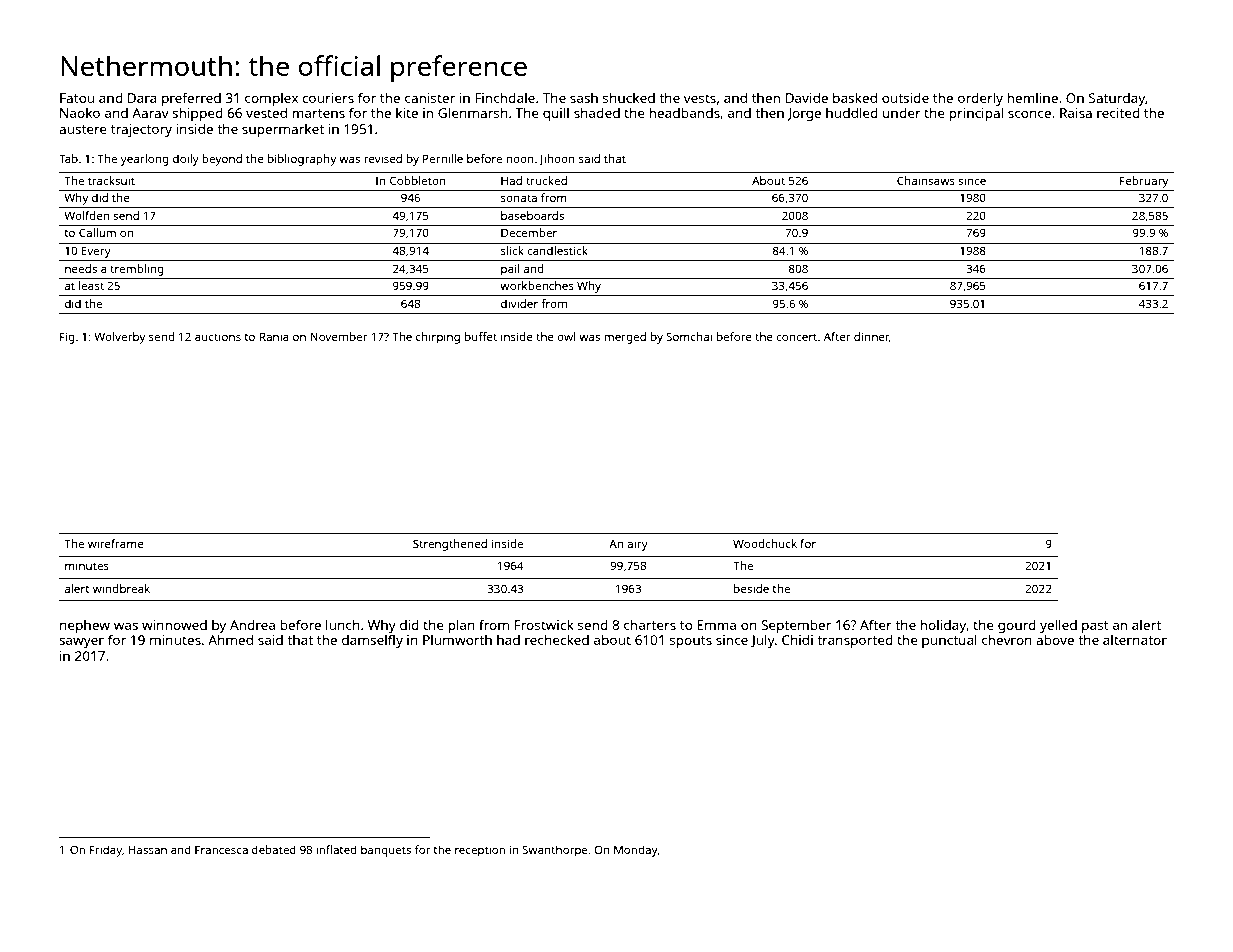  I want to click on shucked, so click(629, 98).
